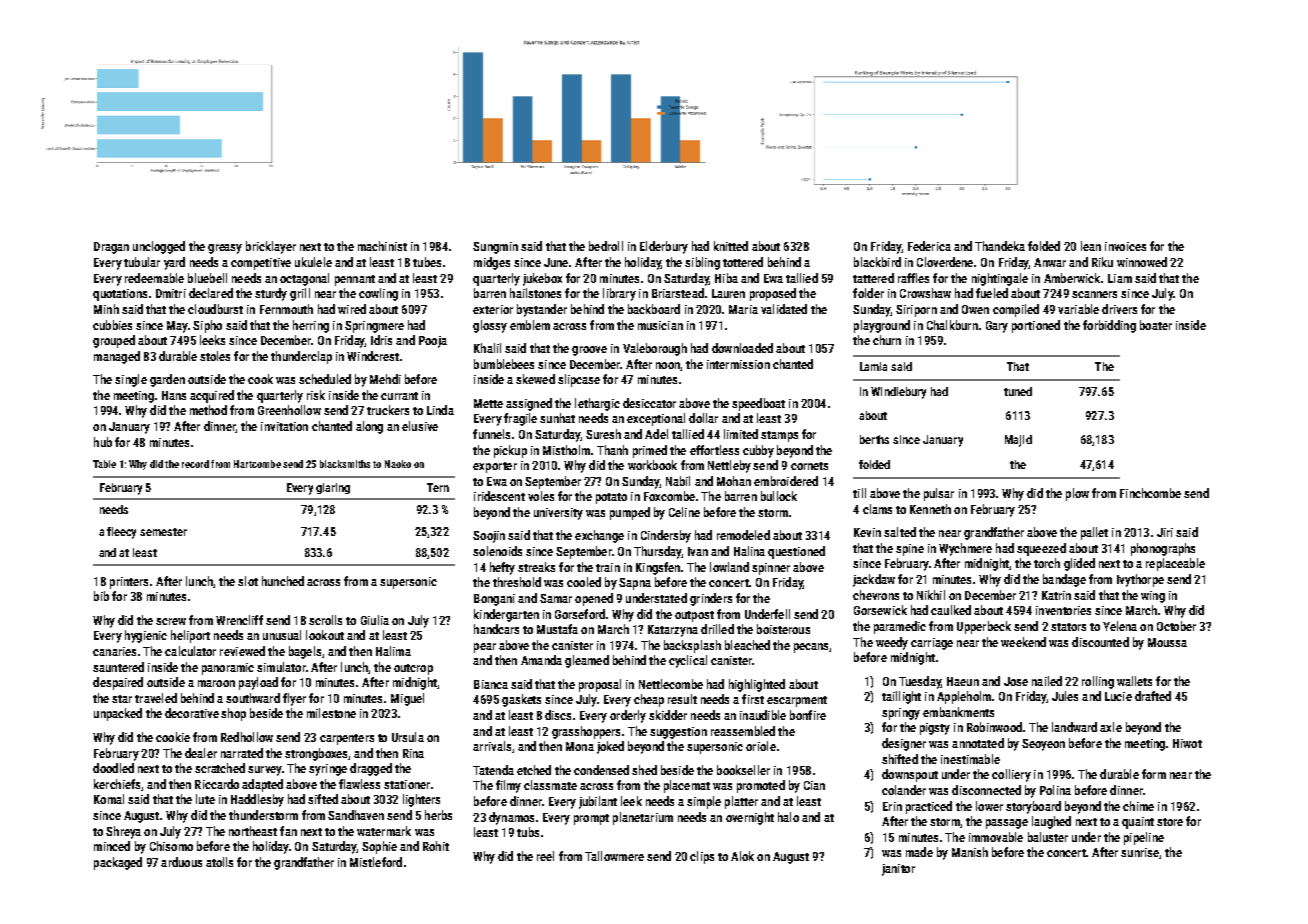 The width and height of the page is (1308, 924). What do you see at coordinates (502, 568) in the page?
I see `hefty` at bounding box center [502, 568].
